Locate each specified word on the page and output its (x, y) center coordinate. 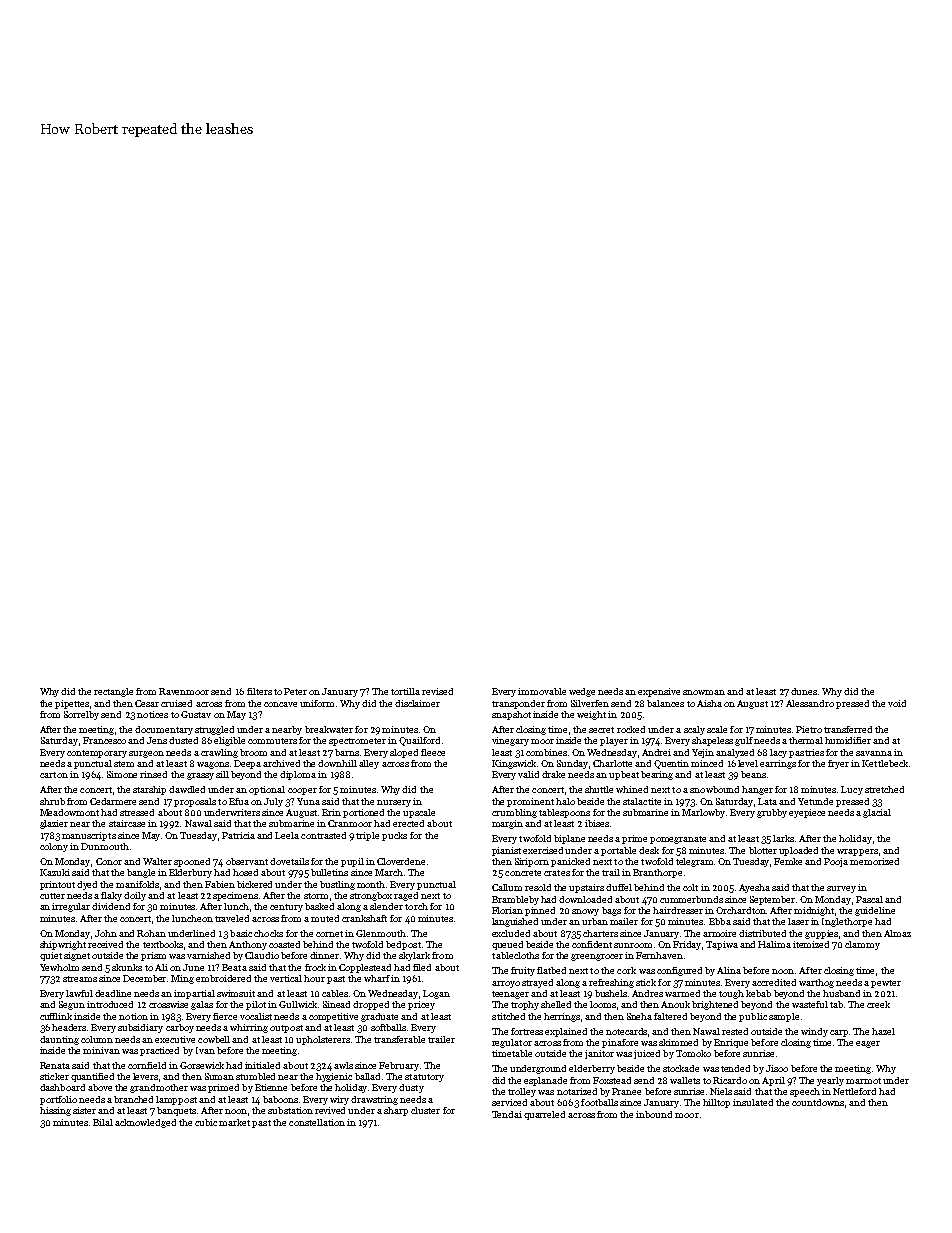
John (106, 933)
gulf (744, 741)
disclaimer (417, 703)
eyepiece (807, 813)
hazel (883, 1031)
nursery (394, 803)
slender (386, 906)
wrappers (857, 852)
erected (408, 823)
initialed (262, 1065)
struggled (214, 730)
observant (247, 861)
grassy (200, 776)
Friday (687, 945)
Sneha (639, 1016)
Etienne (271, 1087)
